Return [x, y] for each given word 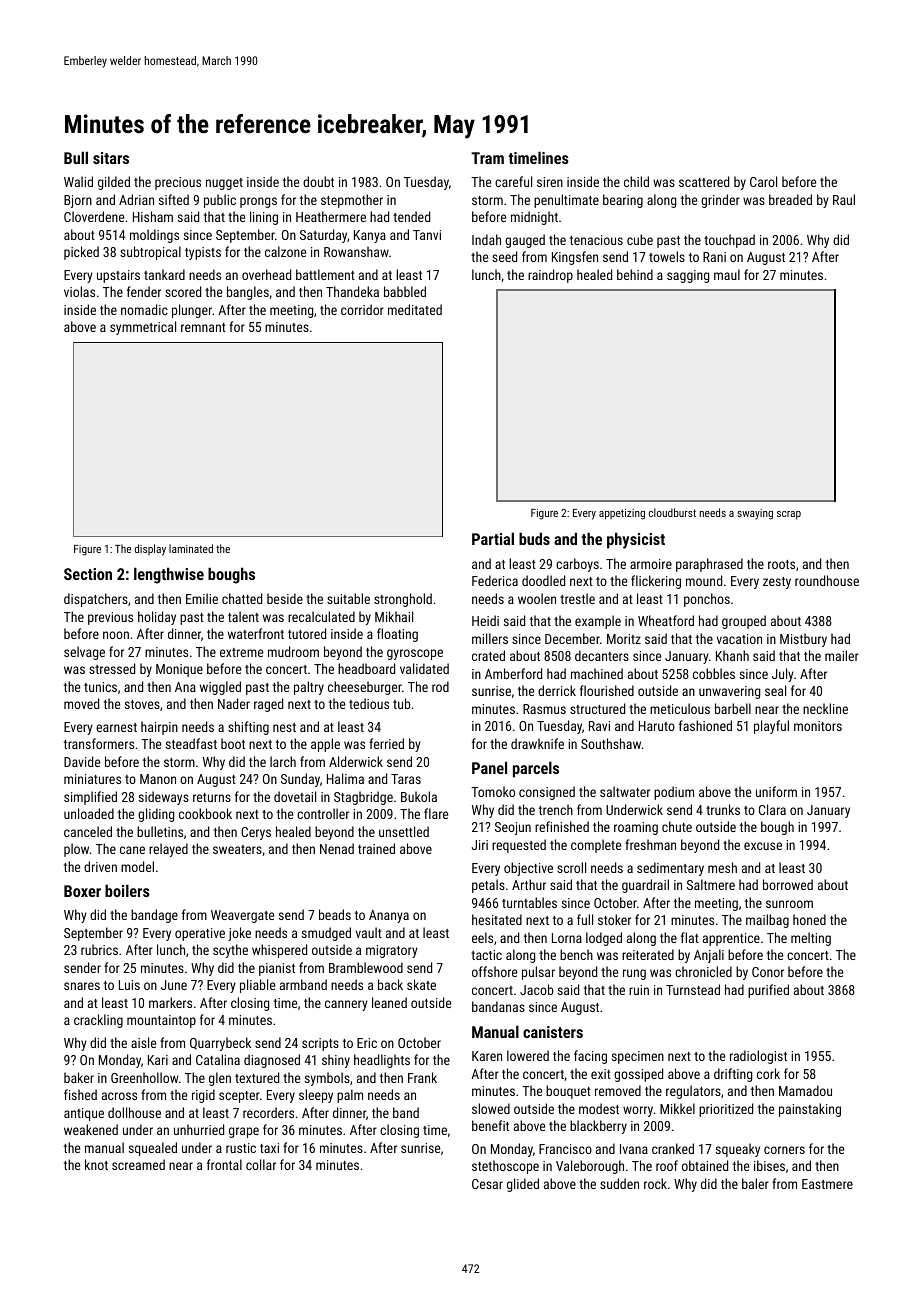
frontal [224, 1164]
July [783, 675]
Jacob [536, 989]
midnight [534, 218]
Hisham [153, 216]
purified [768, 991]
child [636, 181]
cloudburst [672, 512]
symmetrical [143, 328]
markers [170, 1002]
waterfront [256, 633]
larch [283, 761]
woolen [537, 598]
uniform [776, 791]
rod [440, 686]
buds [534, 538]
